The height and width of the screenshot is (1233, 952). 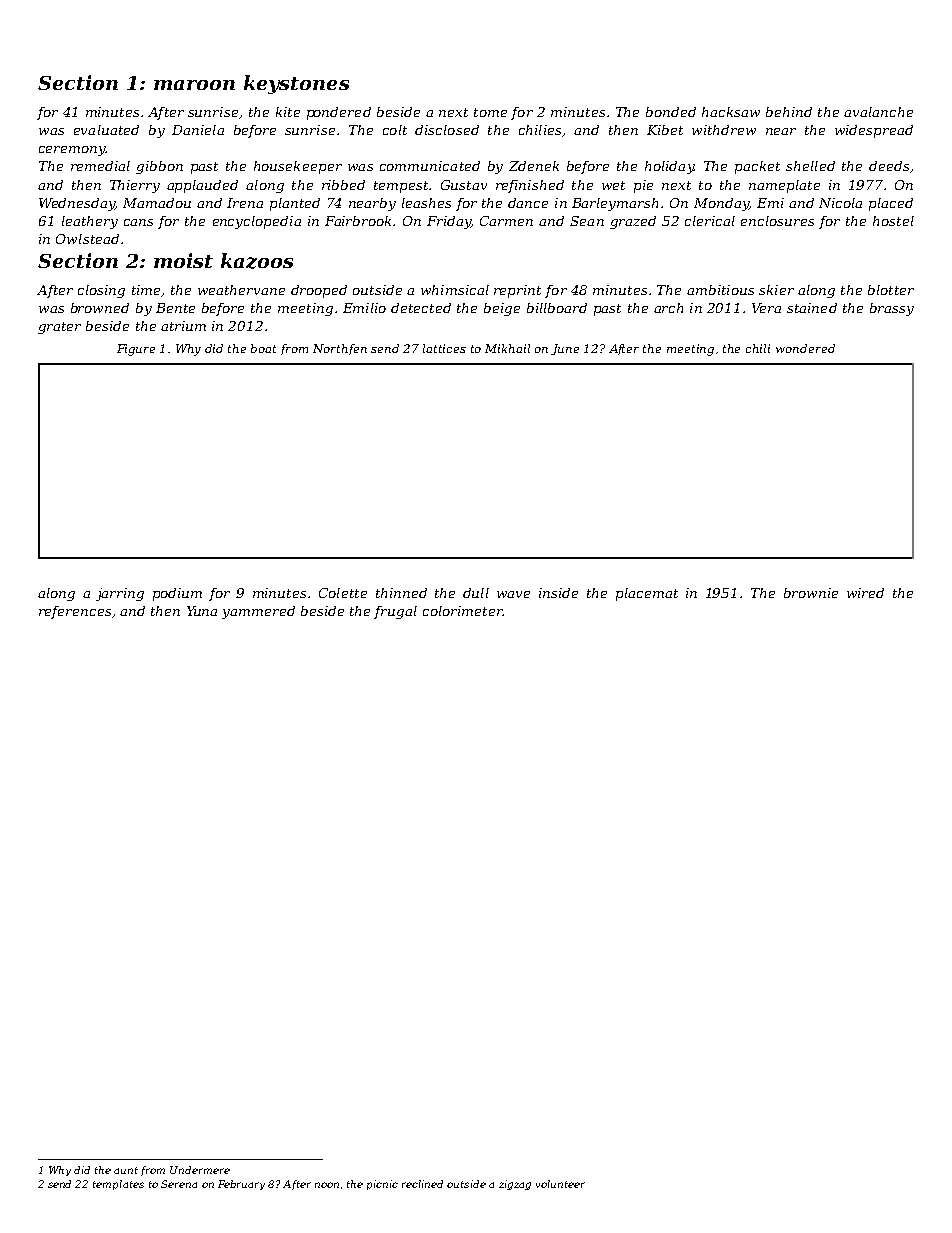 What do you see at coordinates (647, 594) in the screenshot?
I see `placemat` at bounding box center [647, 594].
